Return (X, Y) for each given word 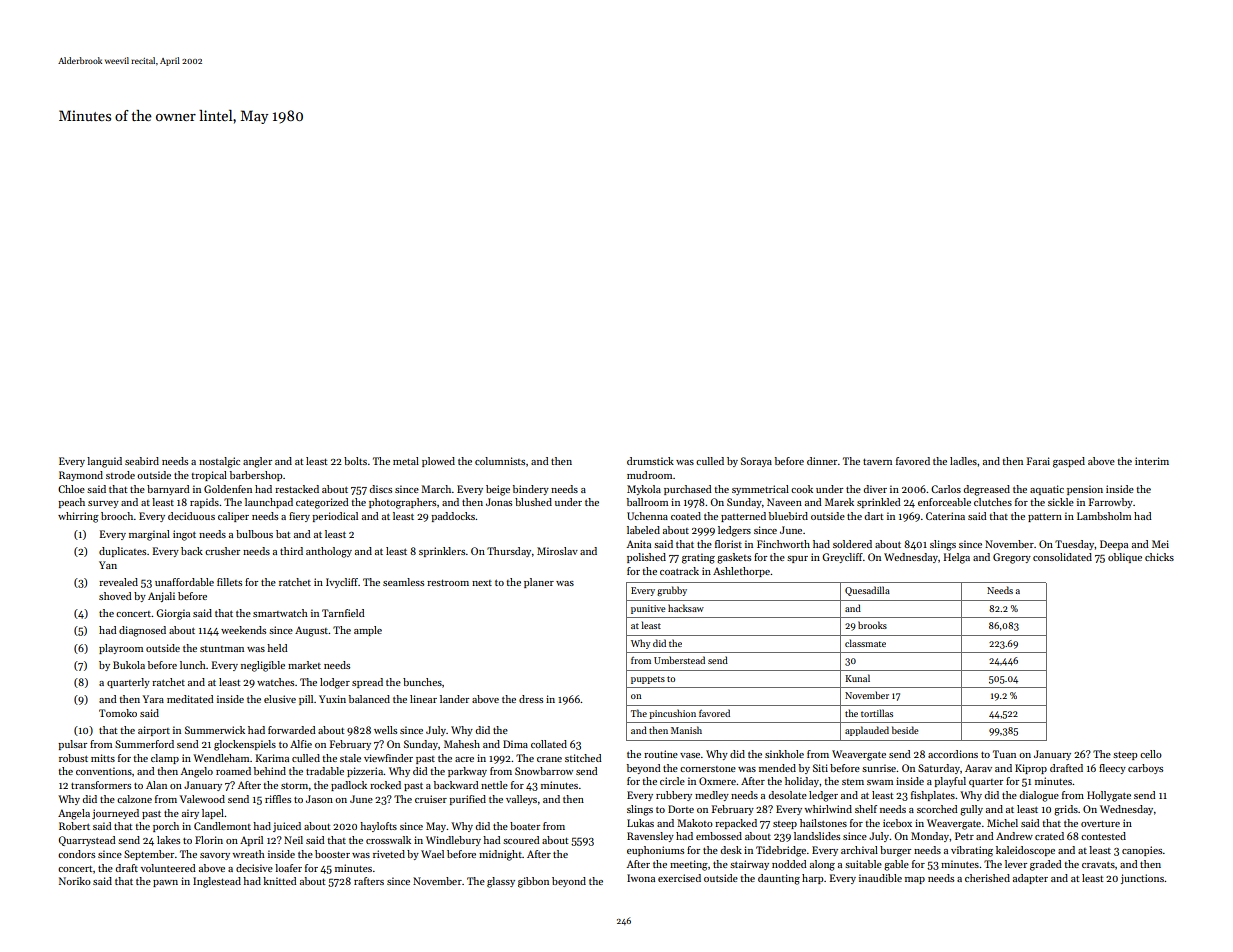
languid (104, 462)
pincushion (672, 714)
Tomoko (118, 713)
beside (905, 730)
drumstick (650, 461)
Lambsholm (1104, 516)
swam (880, 782)
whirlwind (828, 809)
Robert (74, 826)
